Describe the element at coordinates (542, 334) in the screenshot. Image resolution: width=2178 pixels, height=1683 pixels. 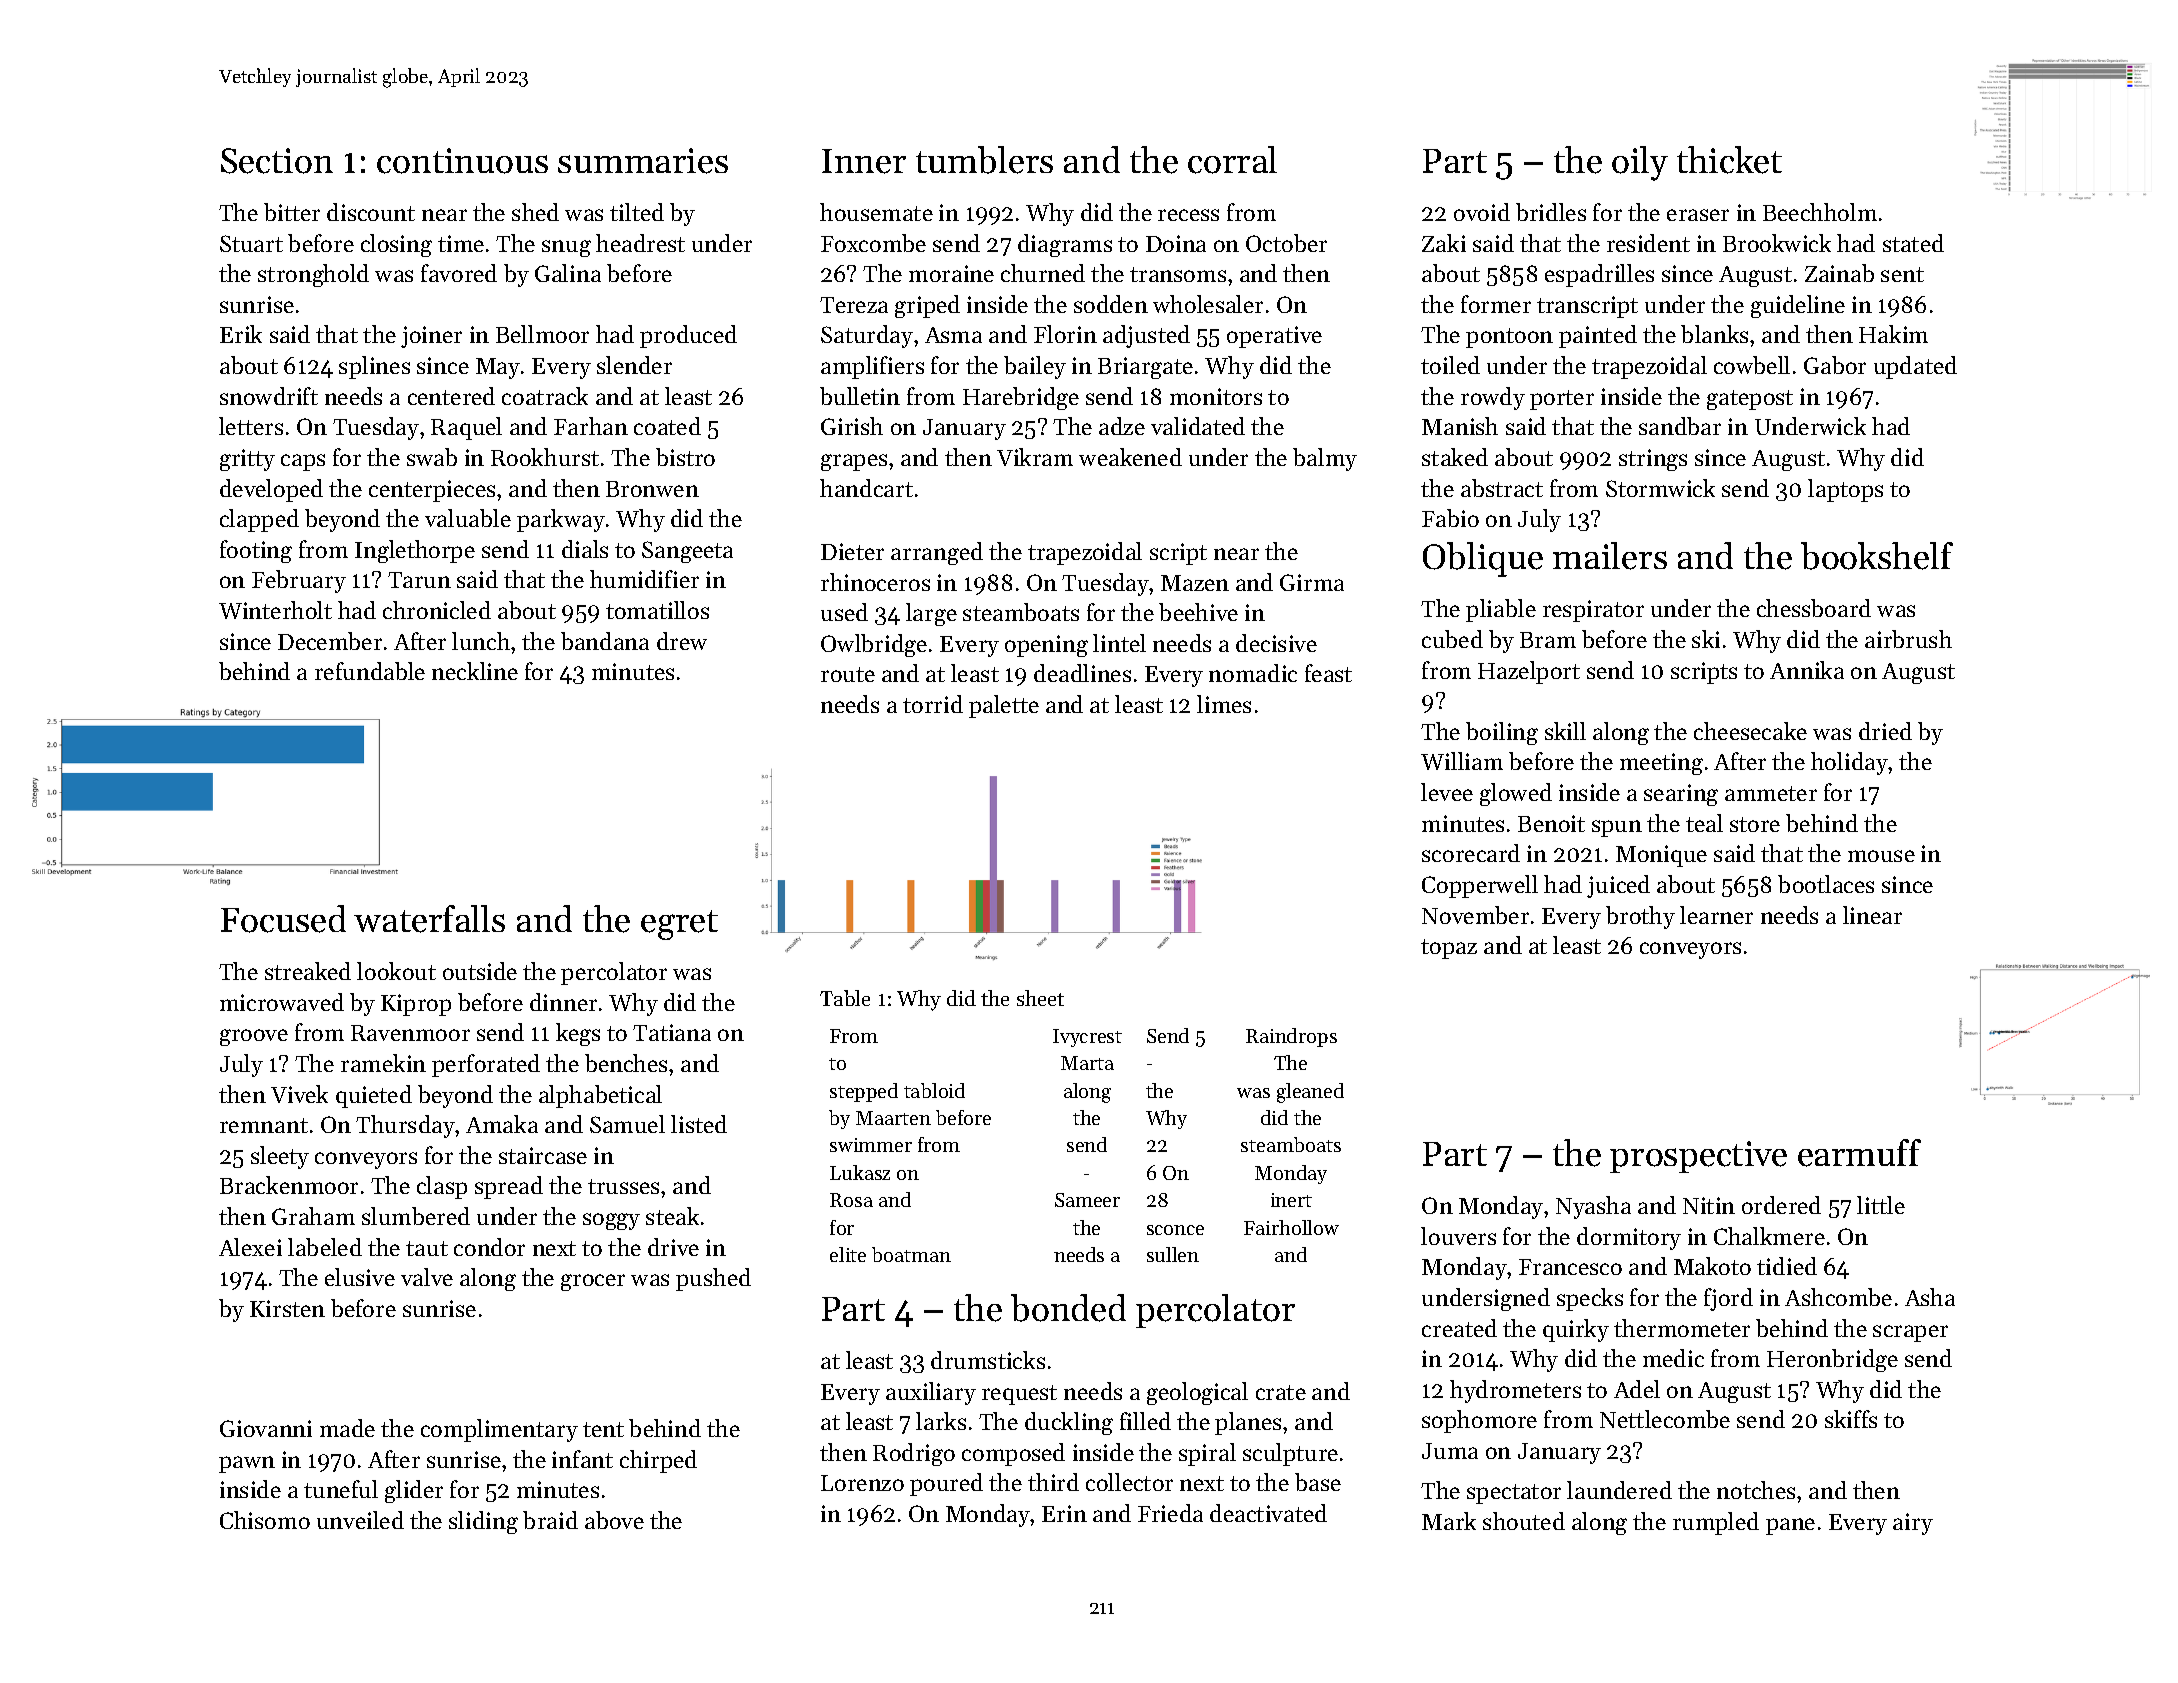
I see `Bellmoor` at that location.
